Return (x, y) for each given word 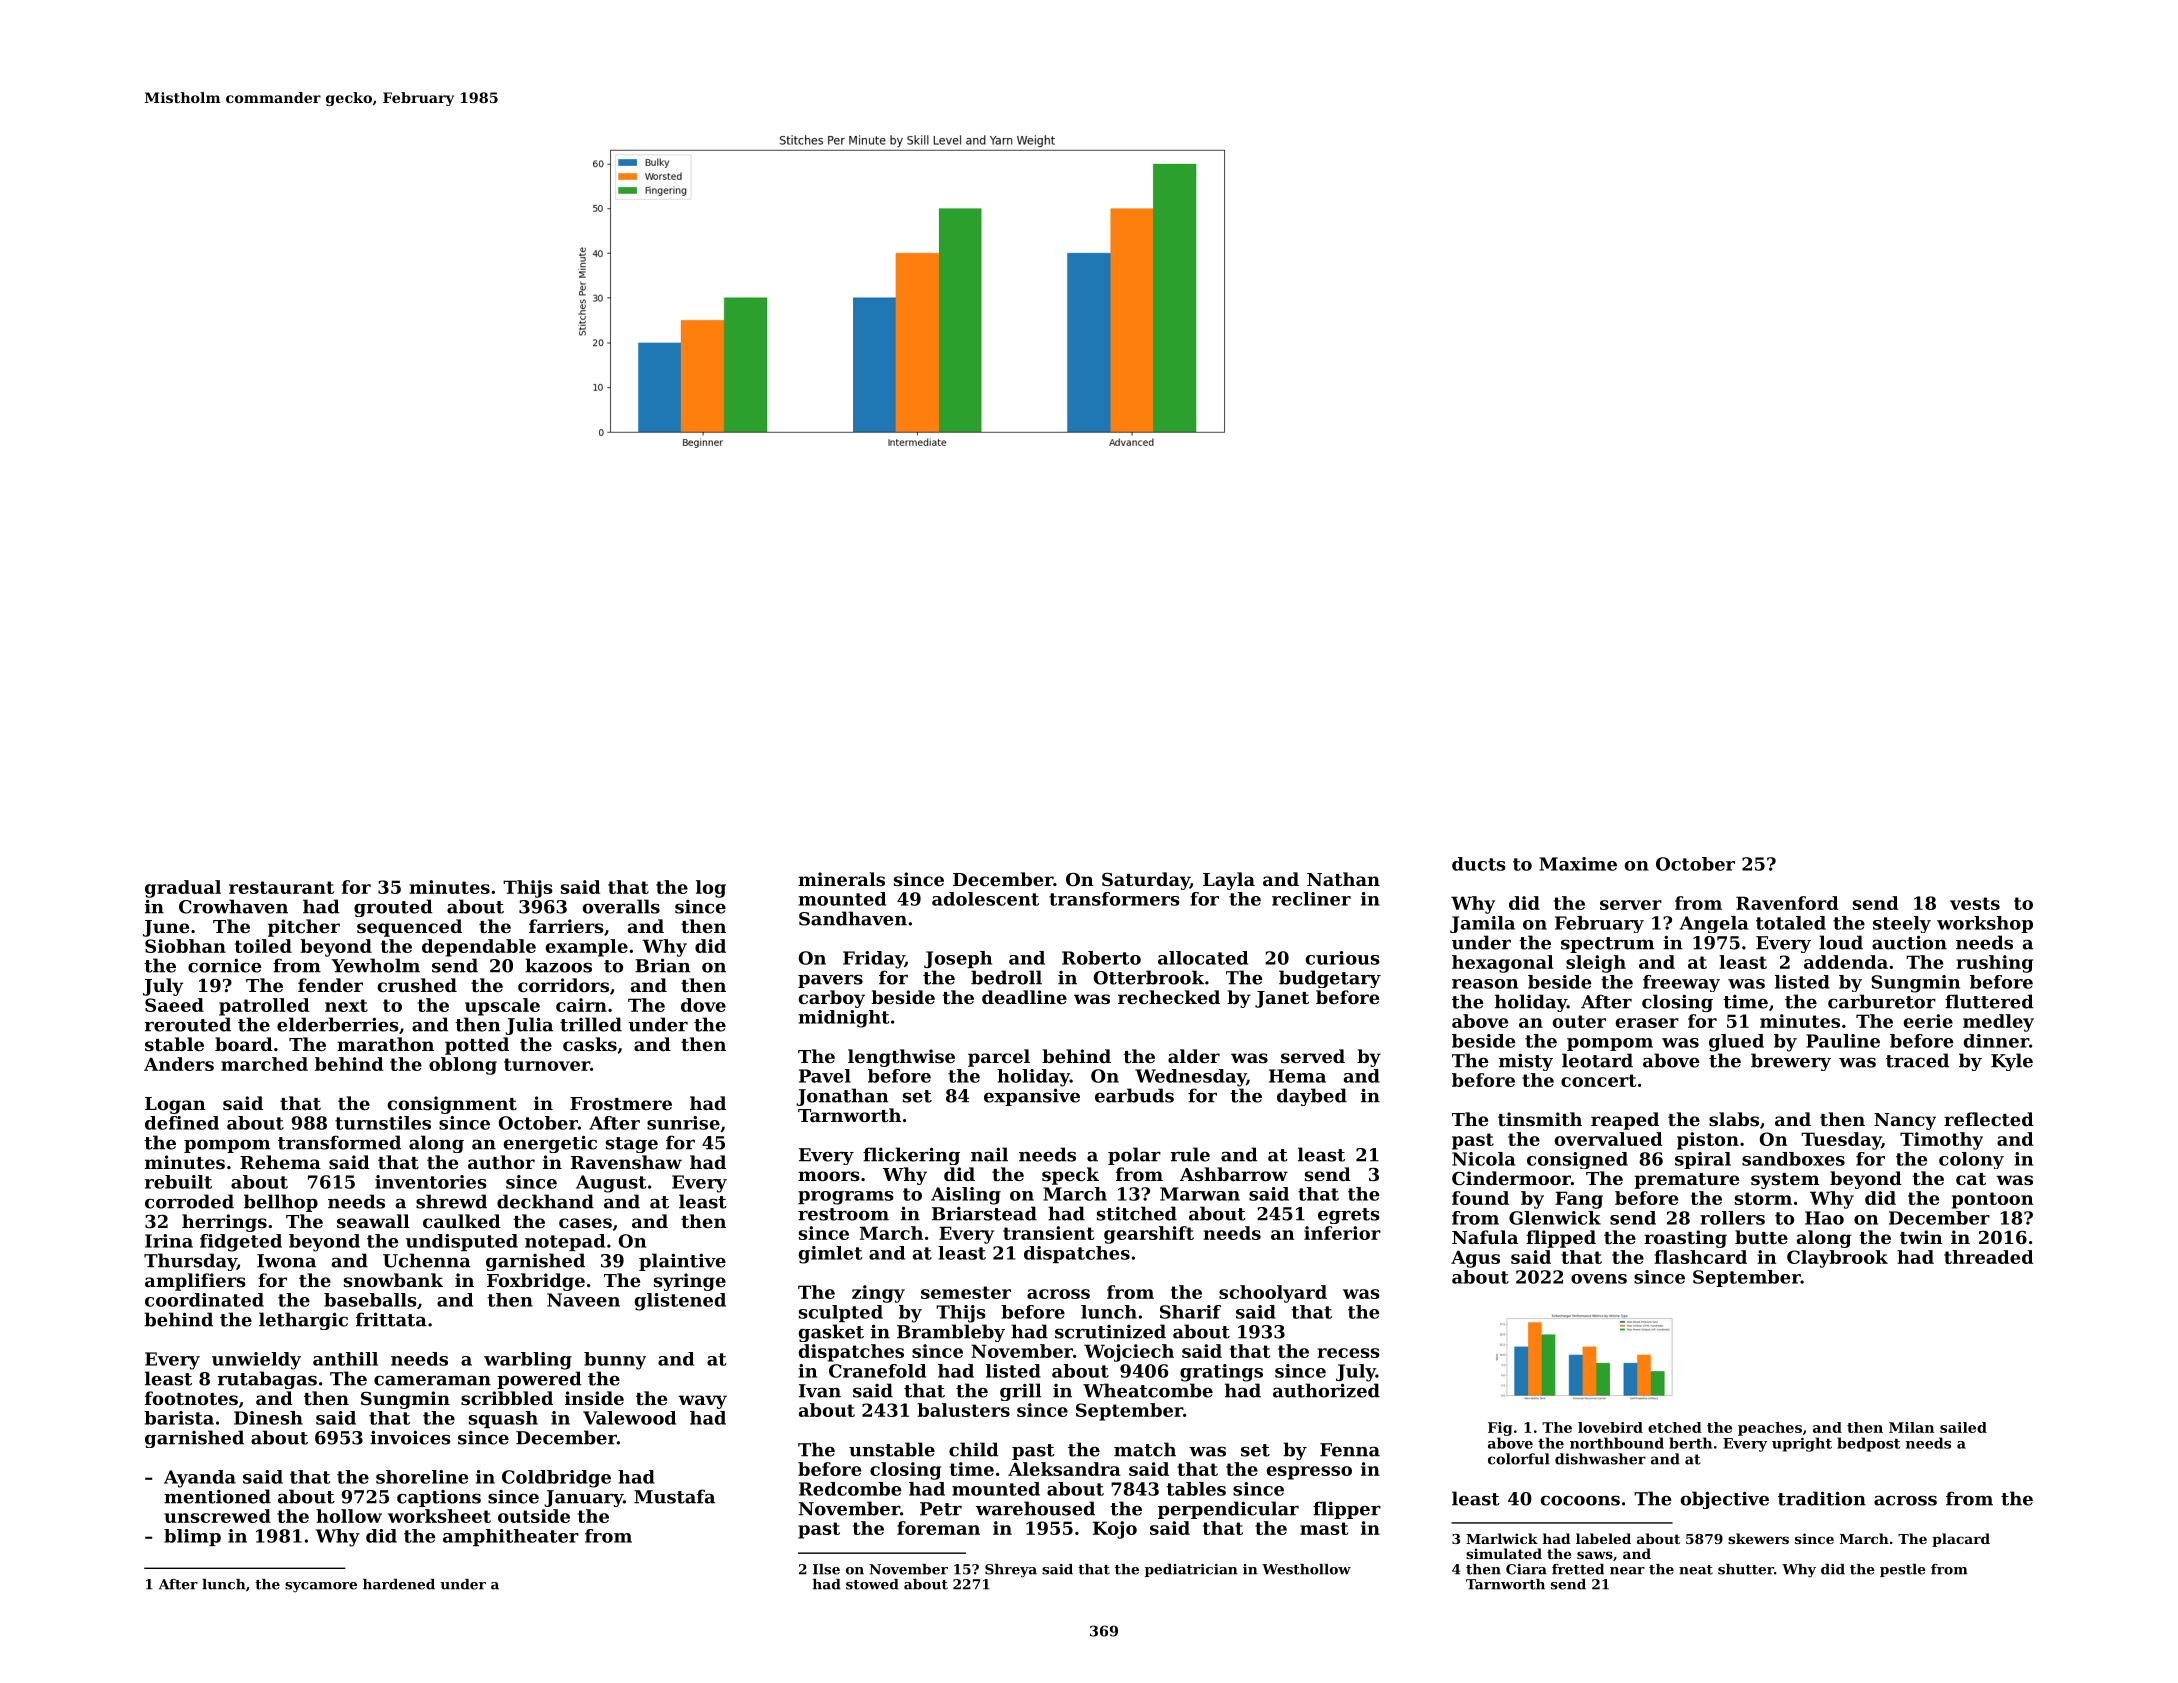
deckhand (545, 1201)
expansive (1032, 1097)
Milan (1911, 1427)
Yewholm (375, 965)
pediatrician (1191, 1570)
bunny (615, 1361)
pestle (1903, 1570)
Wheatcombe (1148, 1390)
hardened (399, 1584)
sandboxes (1793, 1159)
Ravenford (1787, 903)
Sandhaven (853, 918)
